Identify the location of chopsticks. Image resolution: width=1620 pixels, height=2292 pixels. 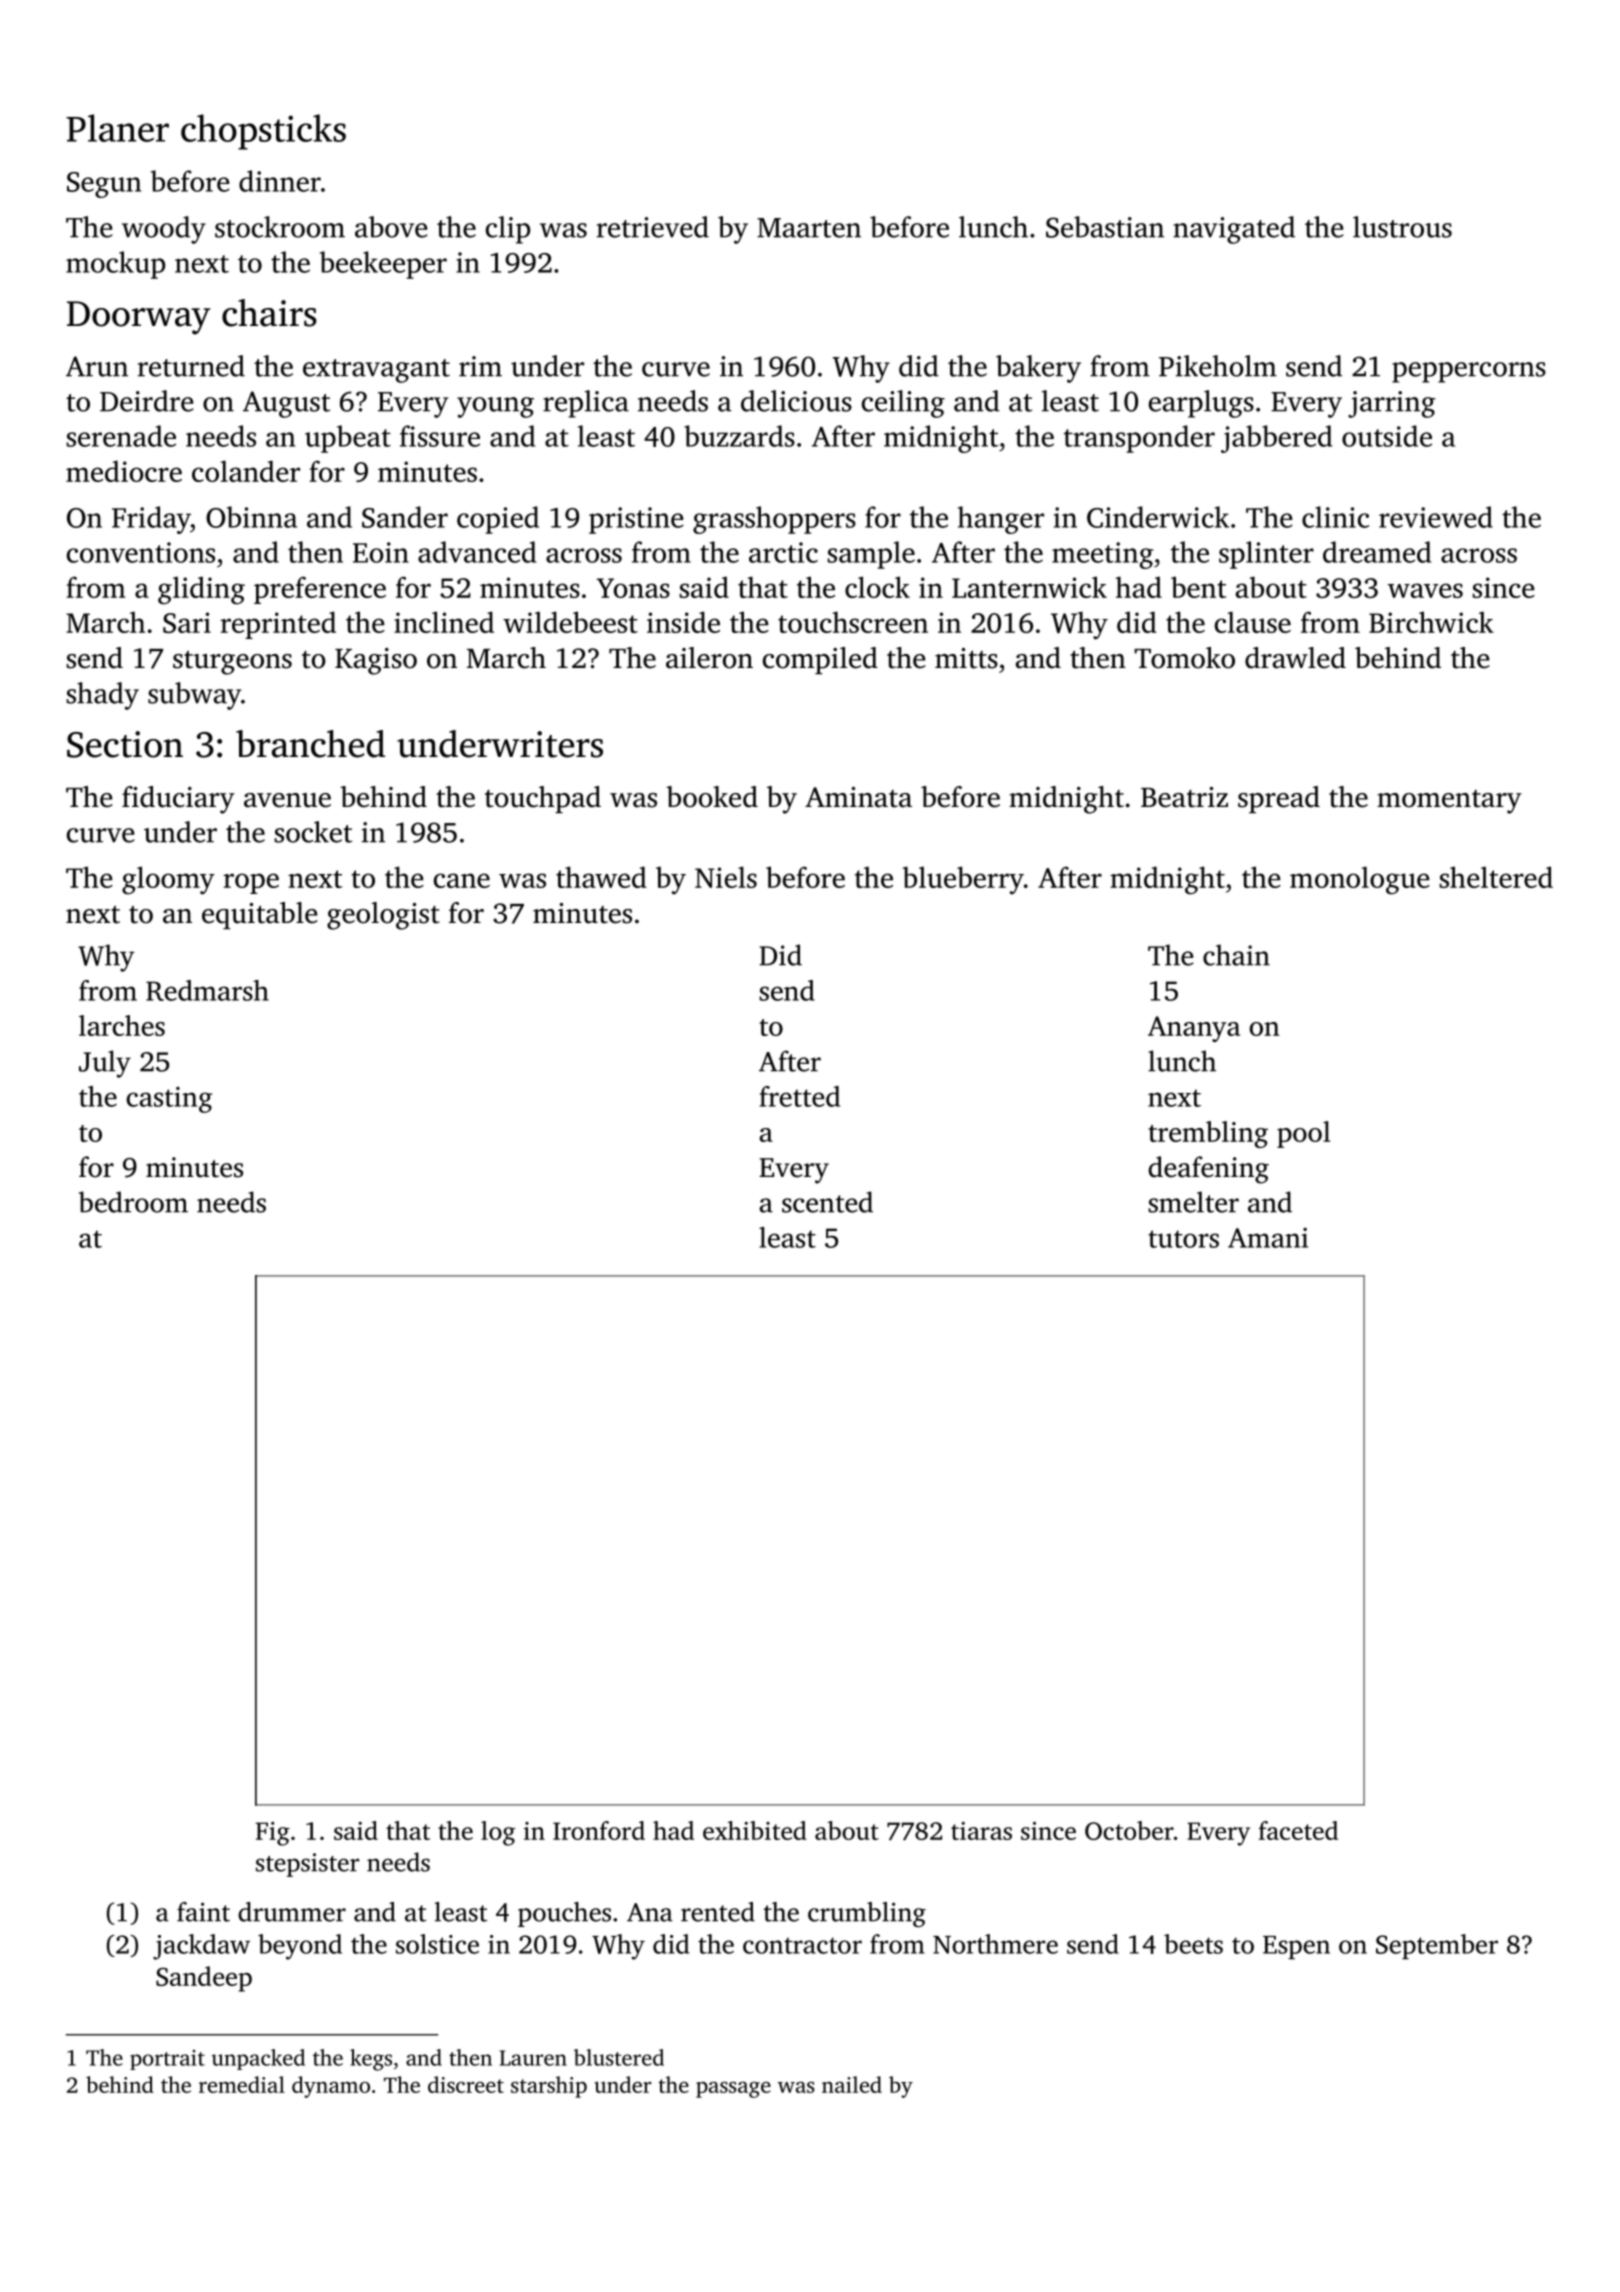
(263, 132).
